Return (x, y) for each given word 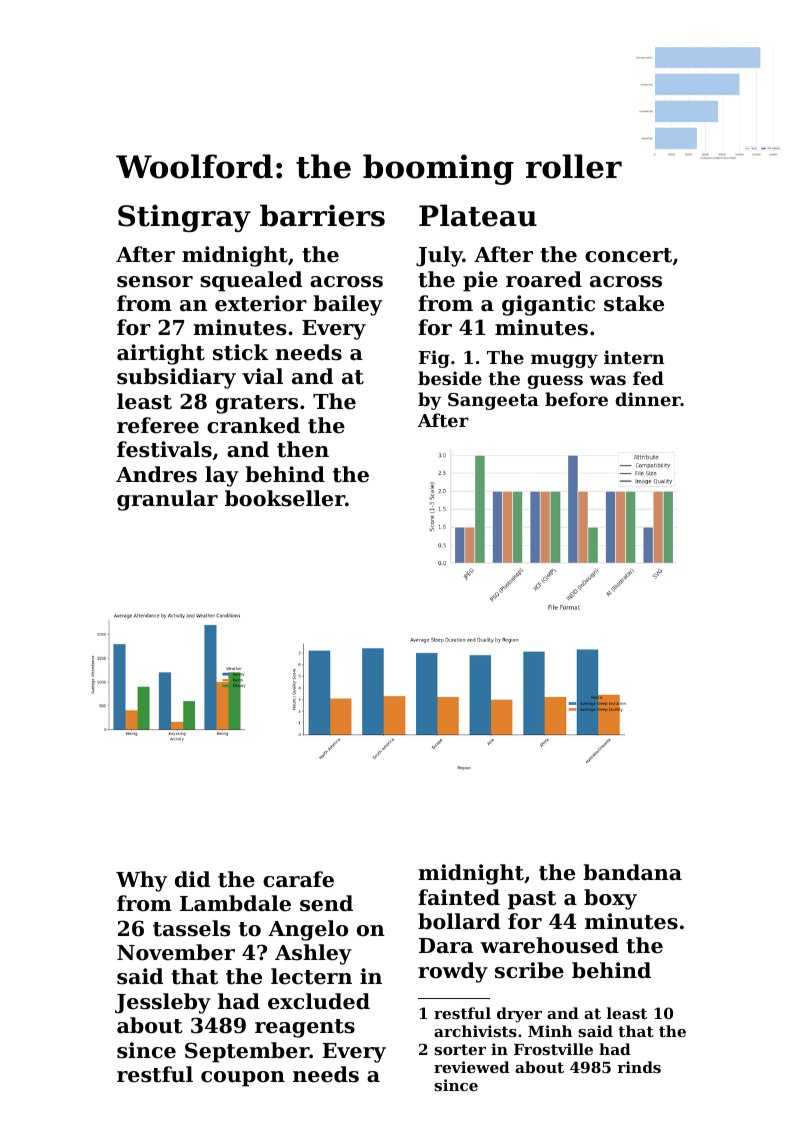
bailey (347, 305)
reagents (305, 1028)
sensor (155, 282)
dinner (648, 399)
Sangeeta (493, 401)
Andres (156, 474)
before (576, 399)
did (192, 879)
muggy (564, 361)
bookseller (285, 498)
